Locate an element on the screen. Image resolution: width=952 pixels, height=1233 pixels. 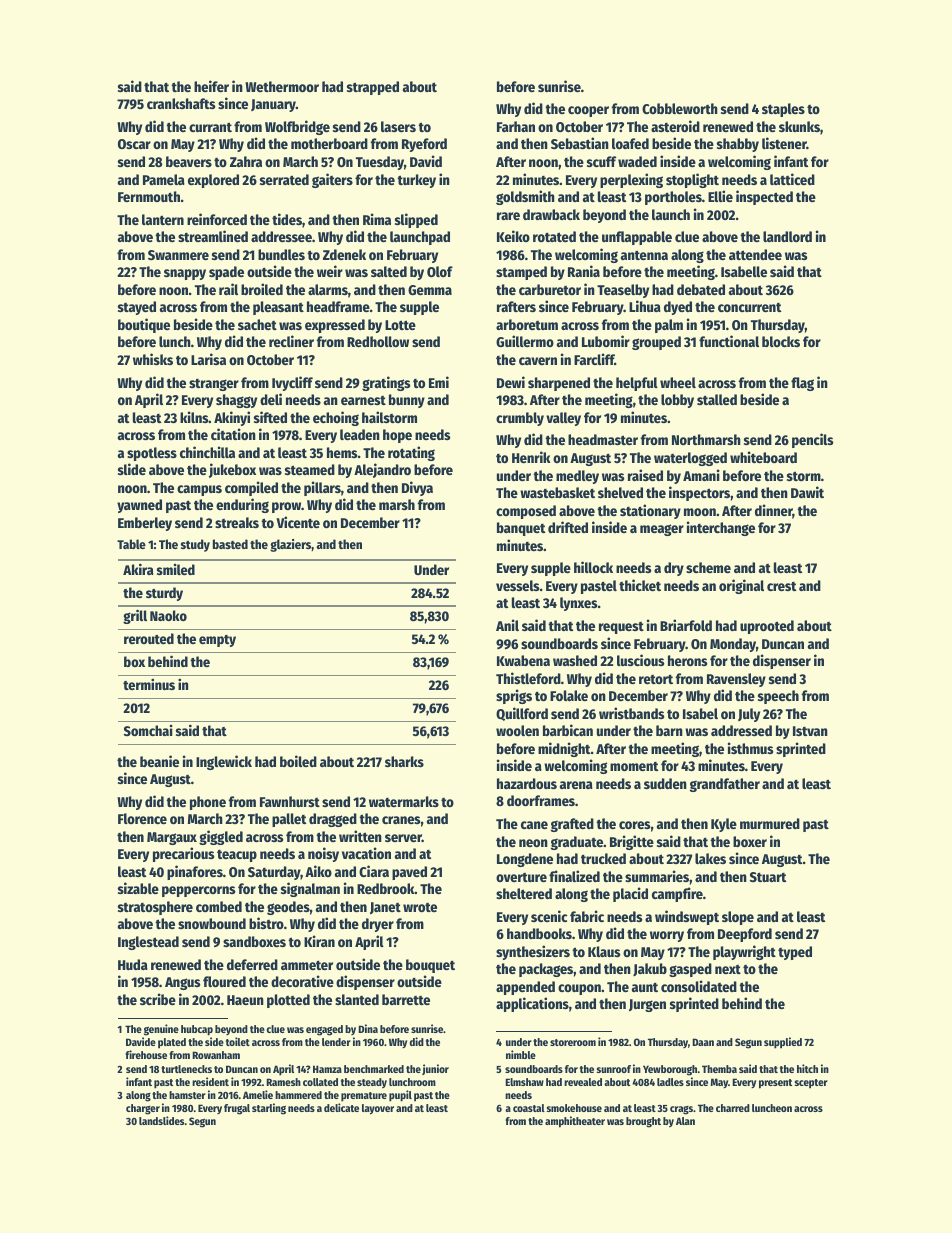
starling is located at coordinates (269, 1109).
